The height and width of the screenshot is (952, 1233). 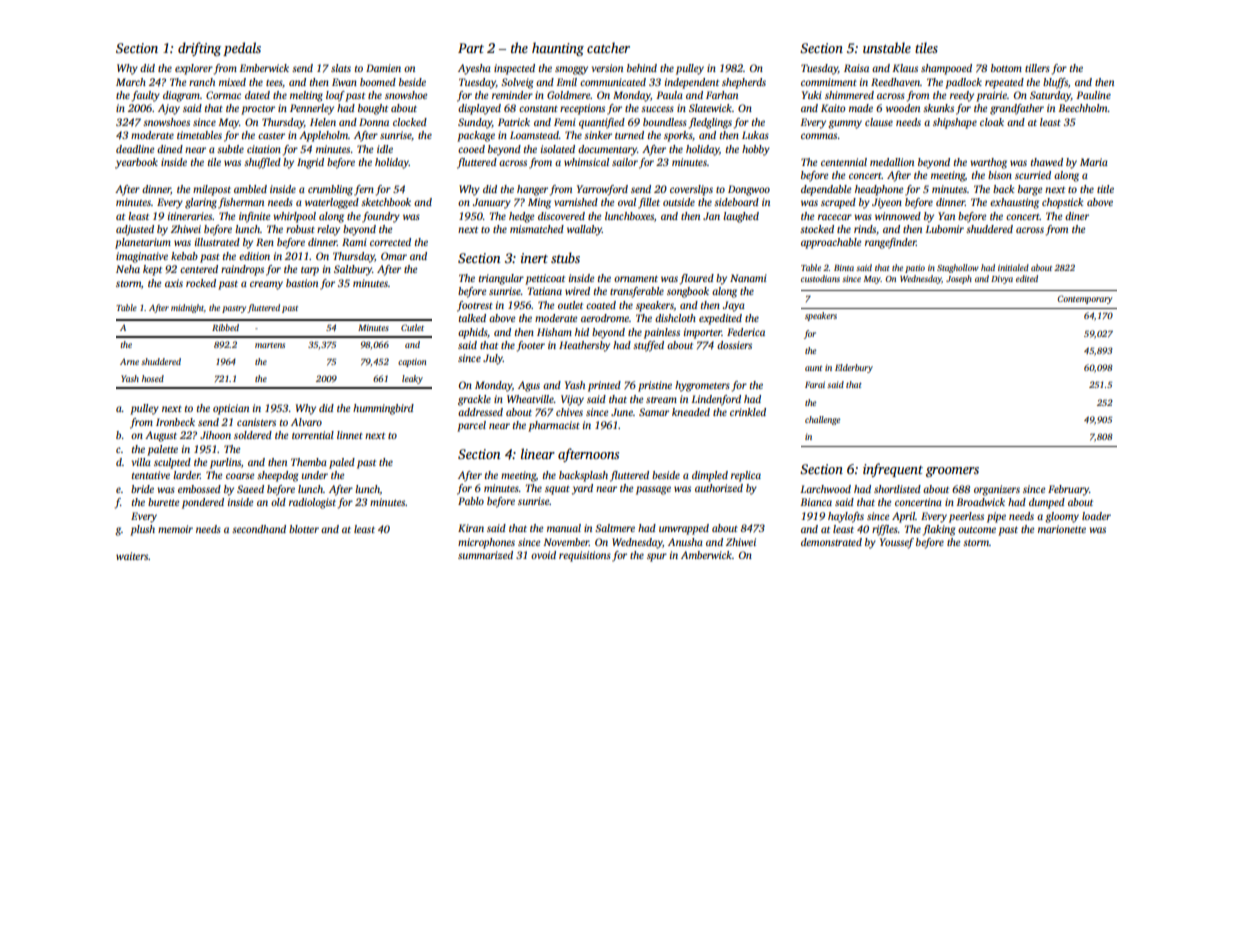 What do you see at coordinates (608, 47) in the screenshot?
I see `catcher` at bounding box center [608, 47].
